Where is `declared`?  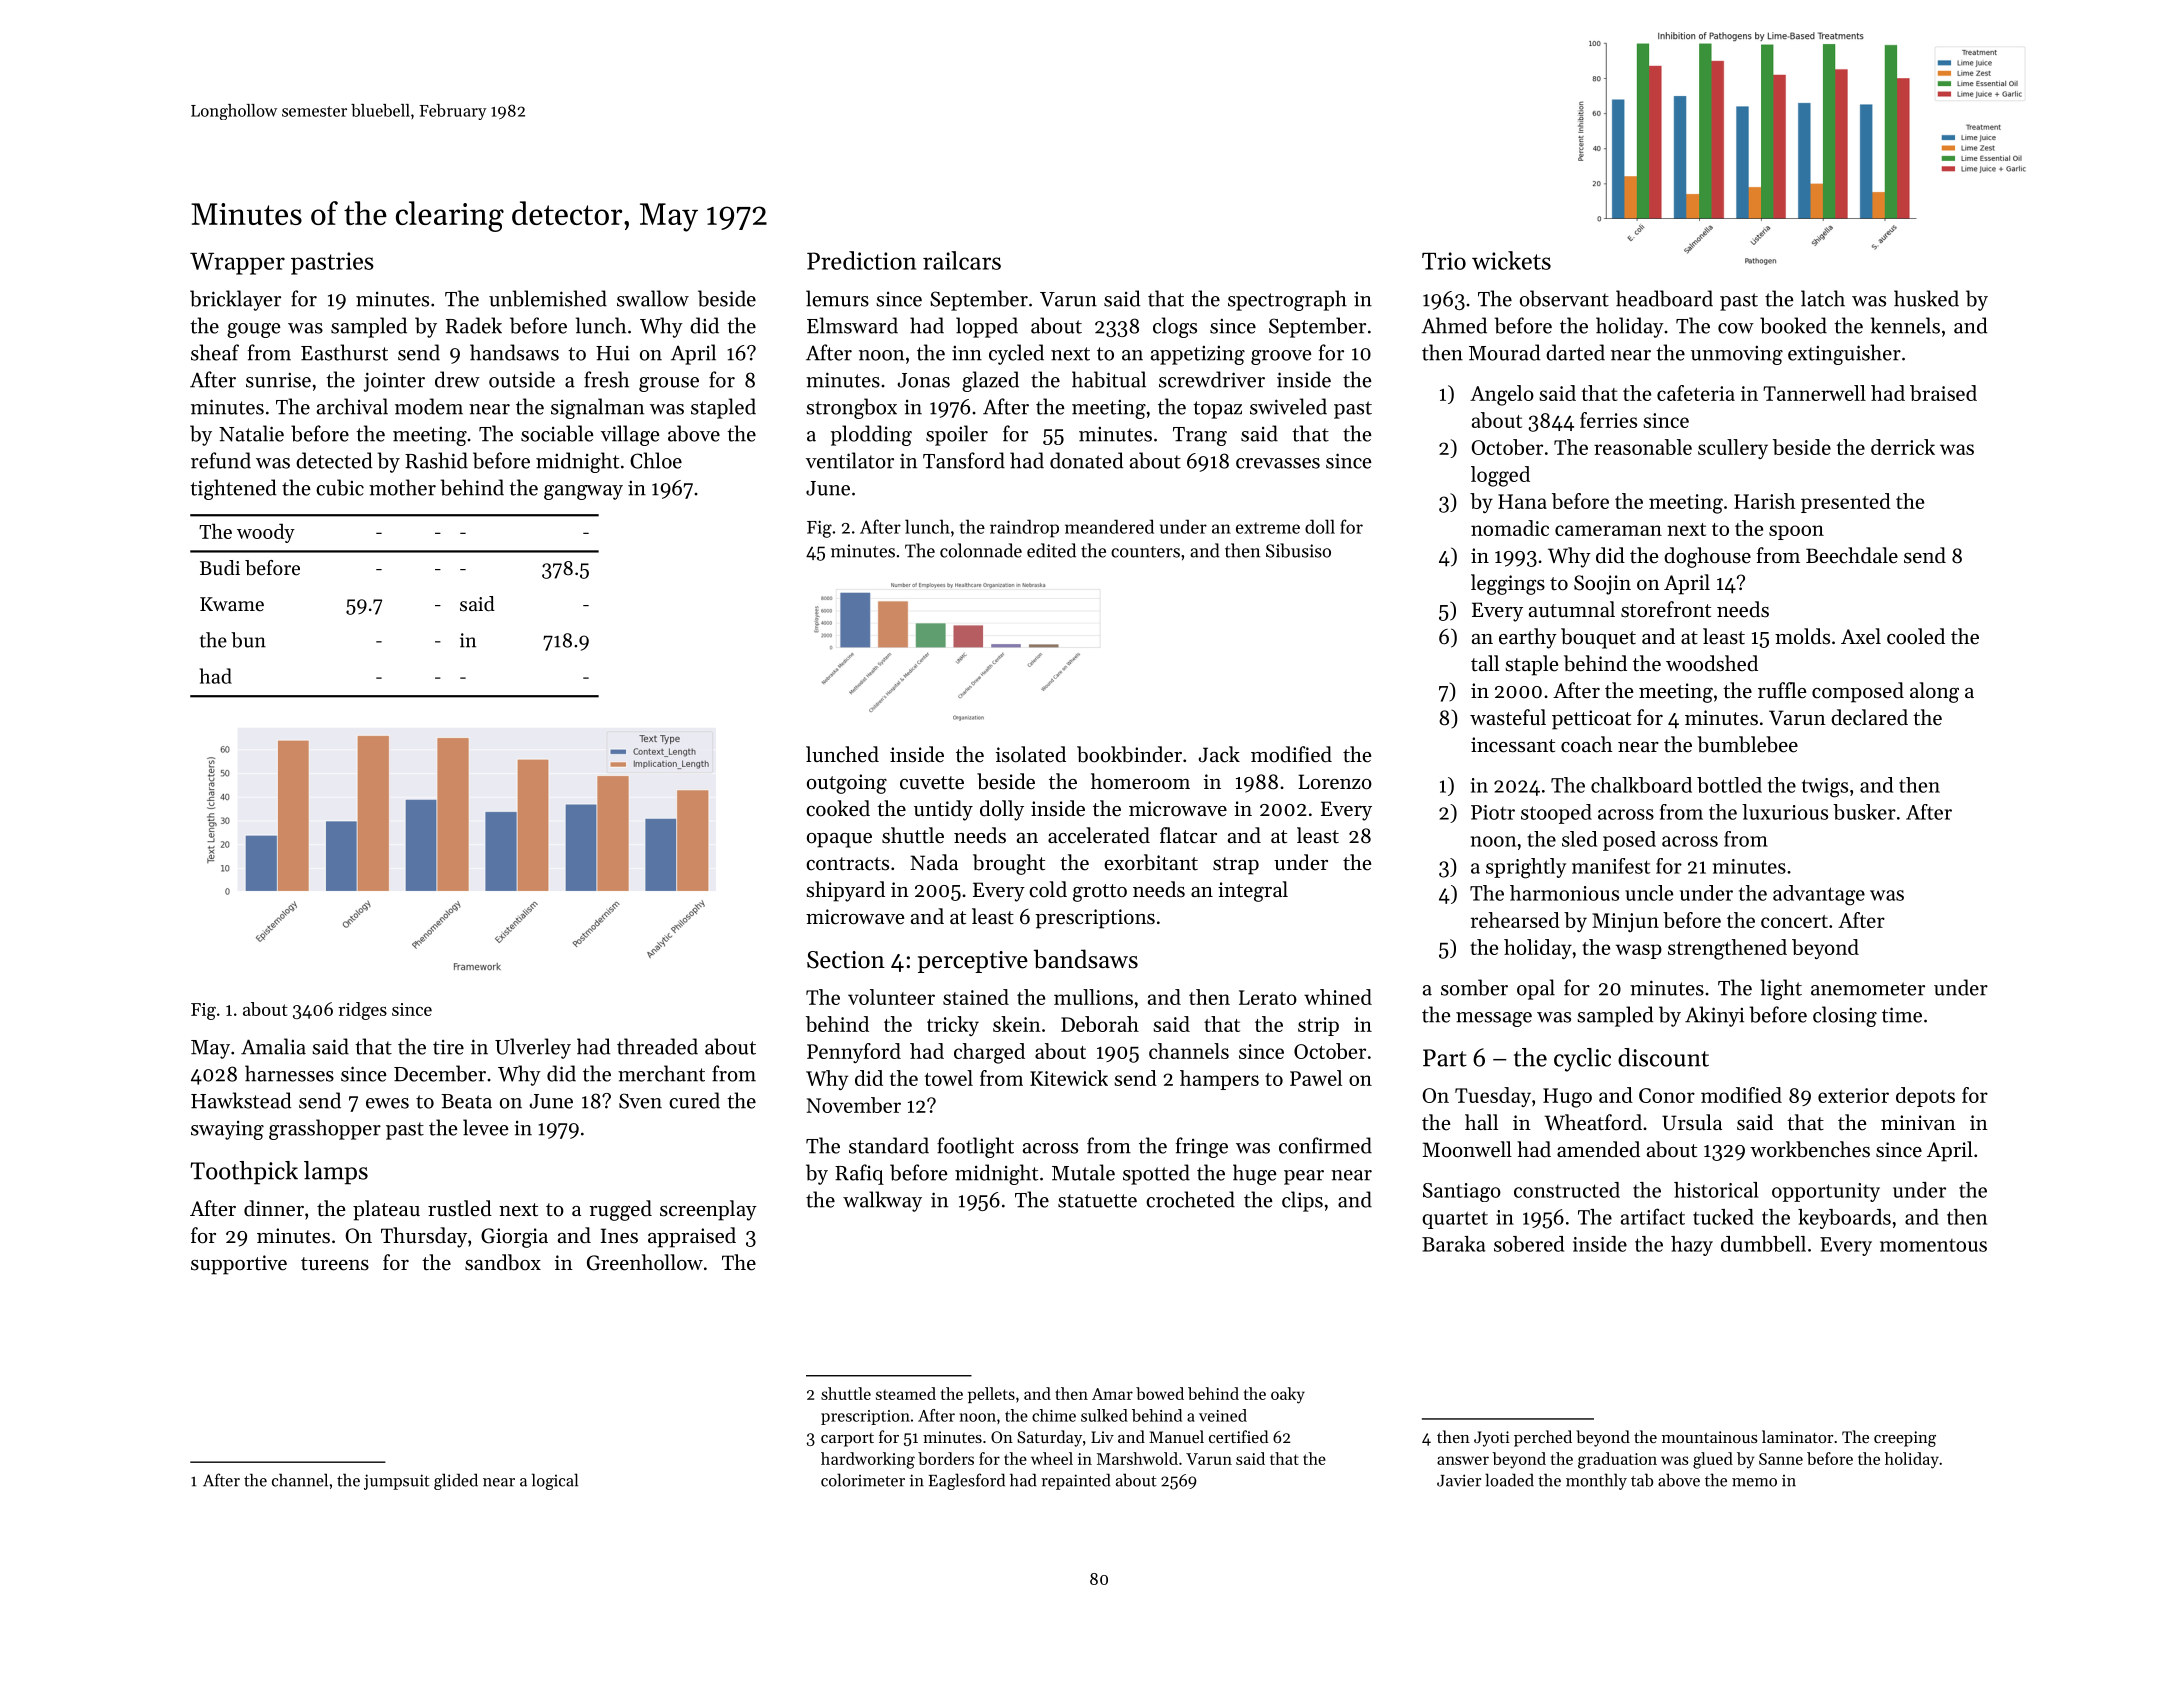
declared is located at coordinates (1869, 717).
